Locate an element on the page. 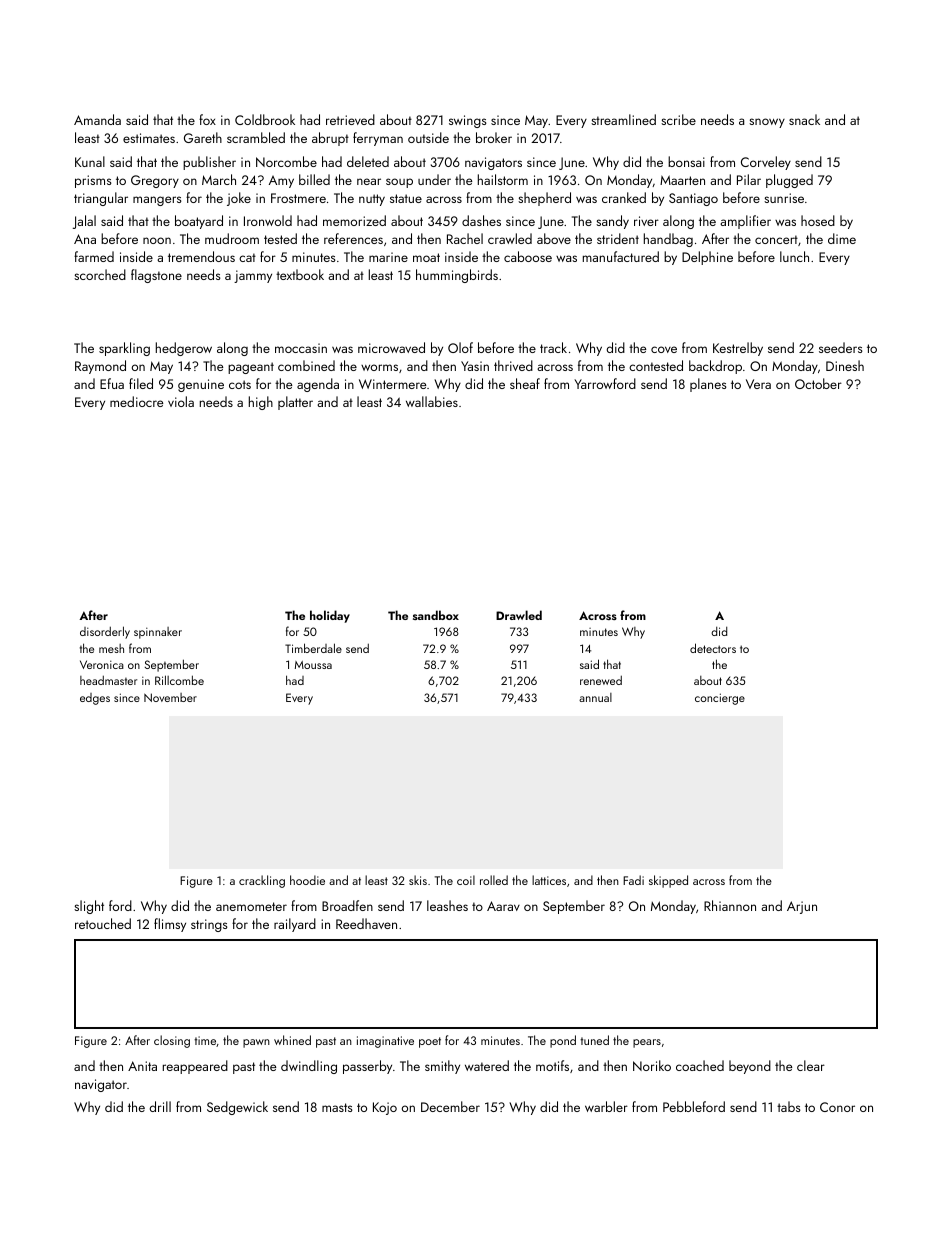 The image size is (952, 1233). Sedgewick is located at coordinates (237, 1108).
